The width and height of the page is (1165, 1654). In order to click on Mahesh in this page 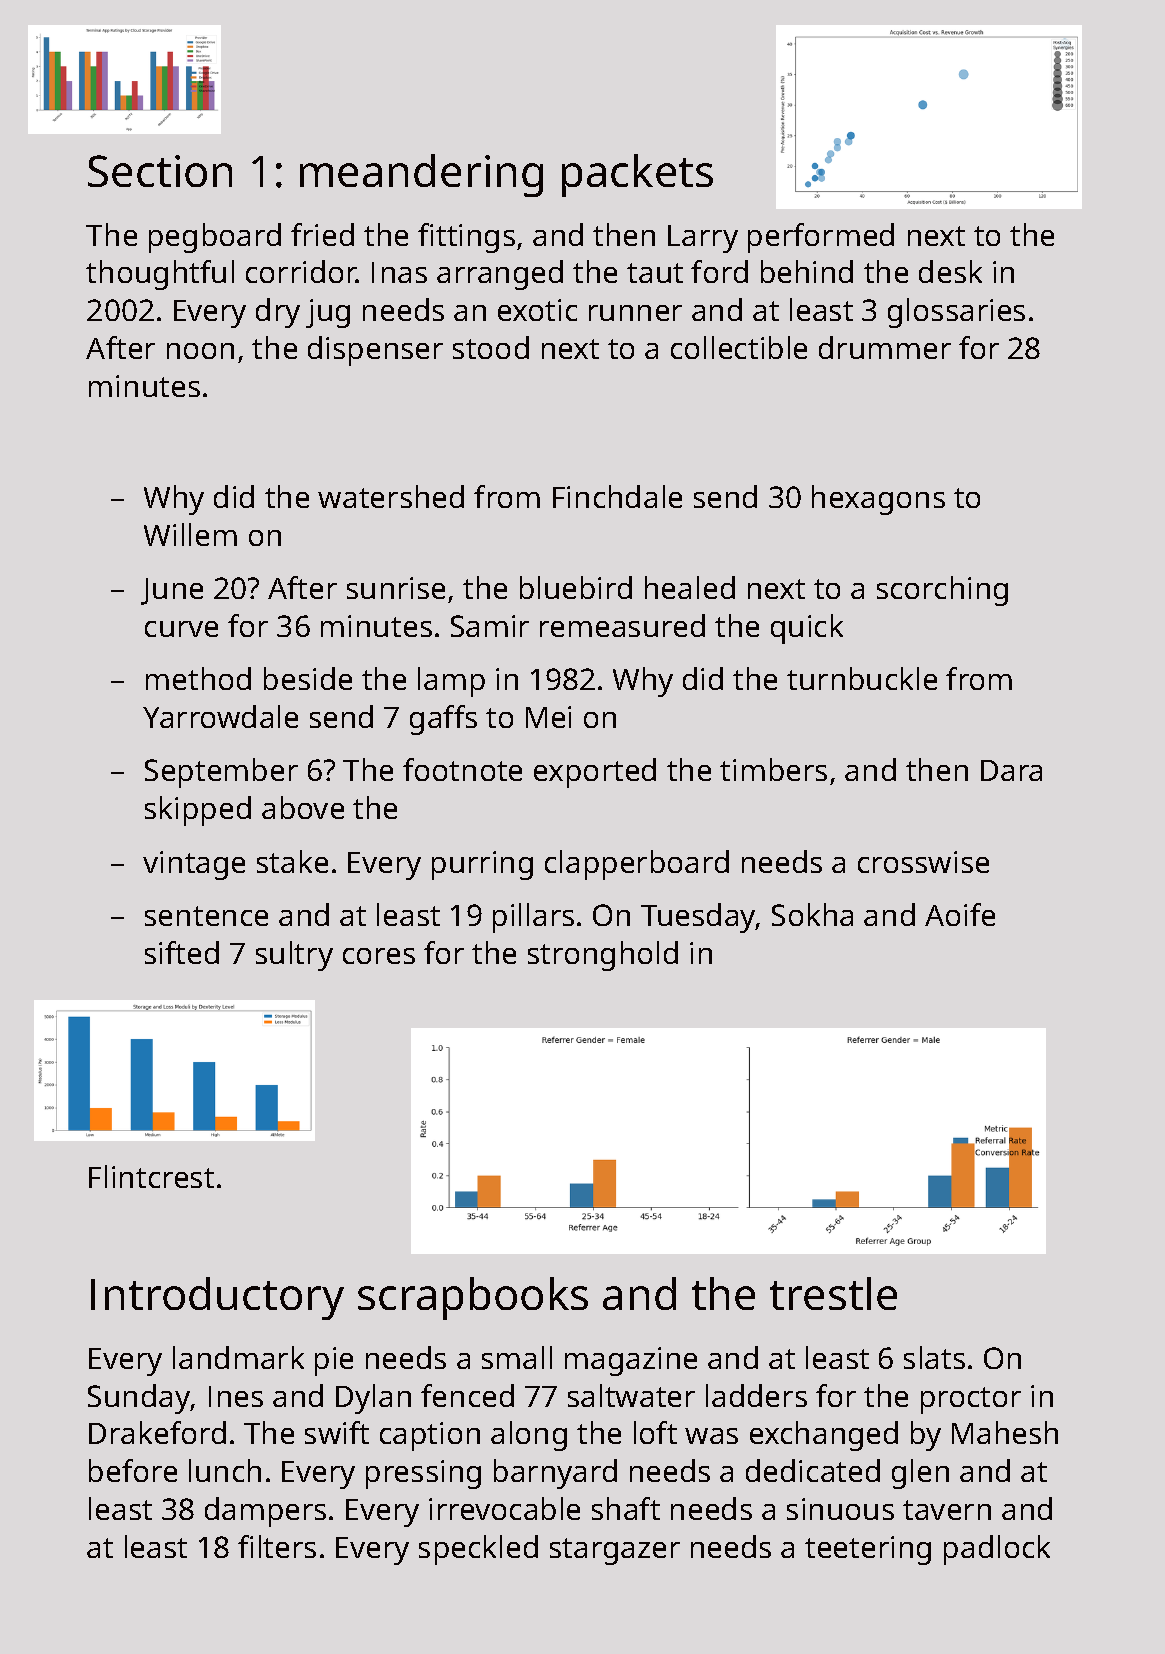, I will do `click(1005, 1432)`.
